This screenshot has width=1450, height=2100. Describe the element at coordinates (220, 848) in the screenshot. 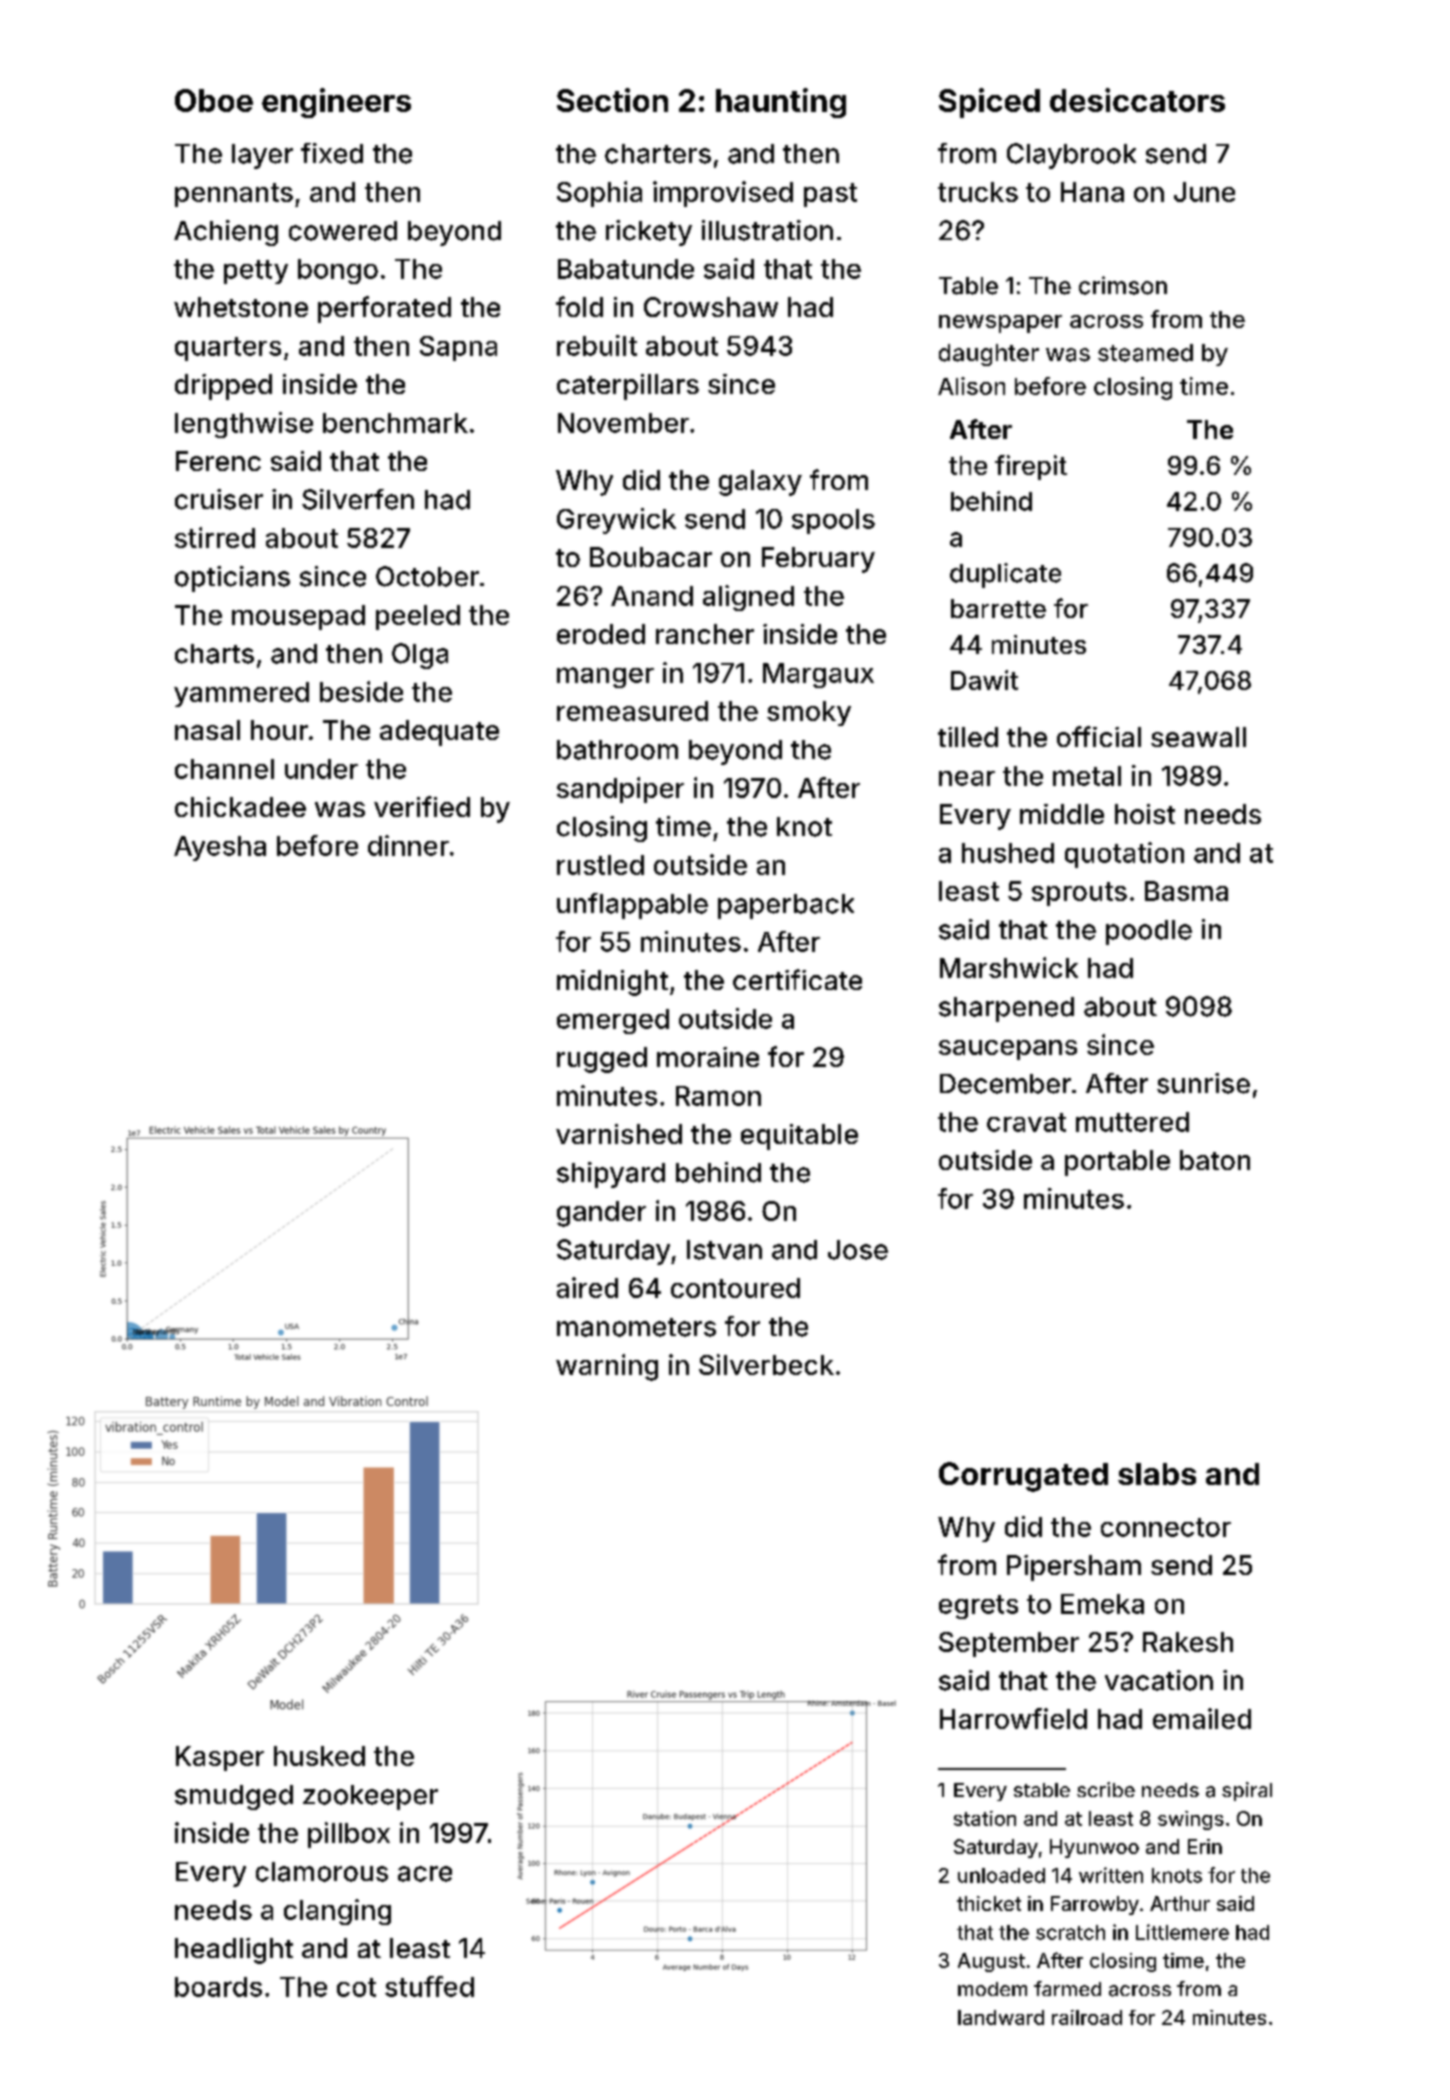

I see `Ayesha` at that location.
